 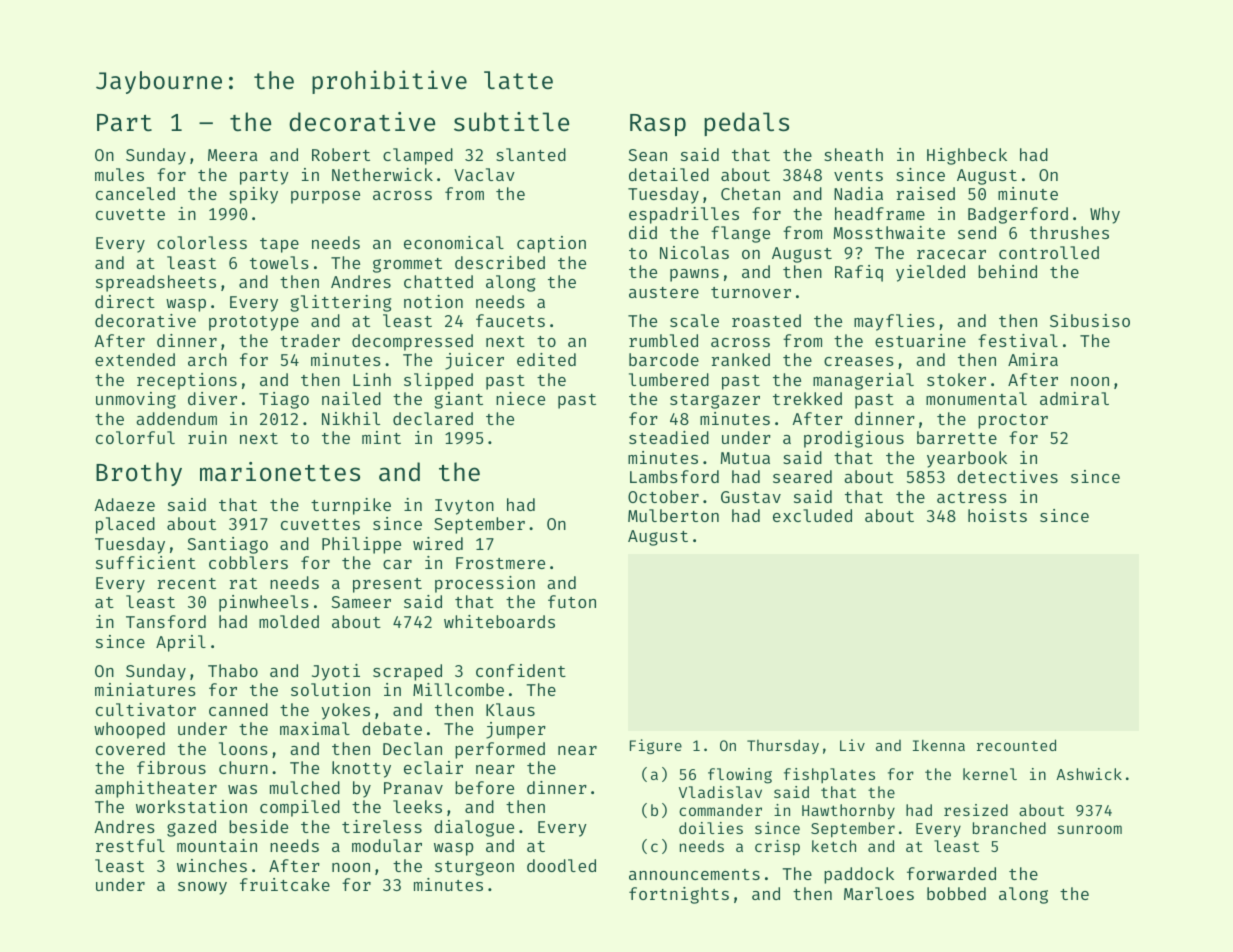 I want to click on Tansford, so click(x=166, y=621).
